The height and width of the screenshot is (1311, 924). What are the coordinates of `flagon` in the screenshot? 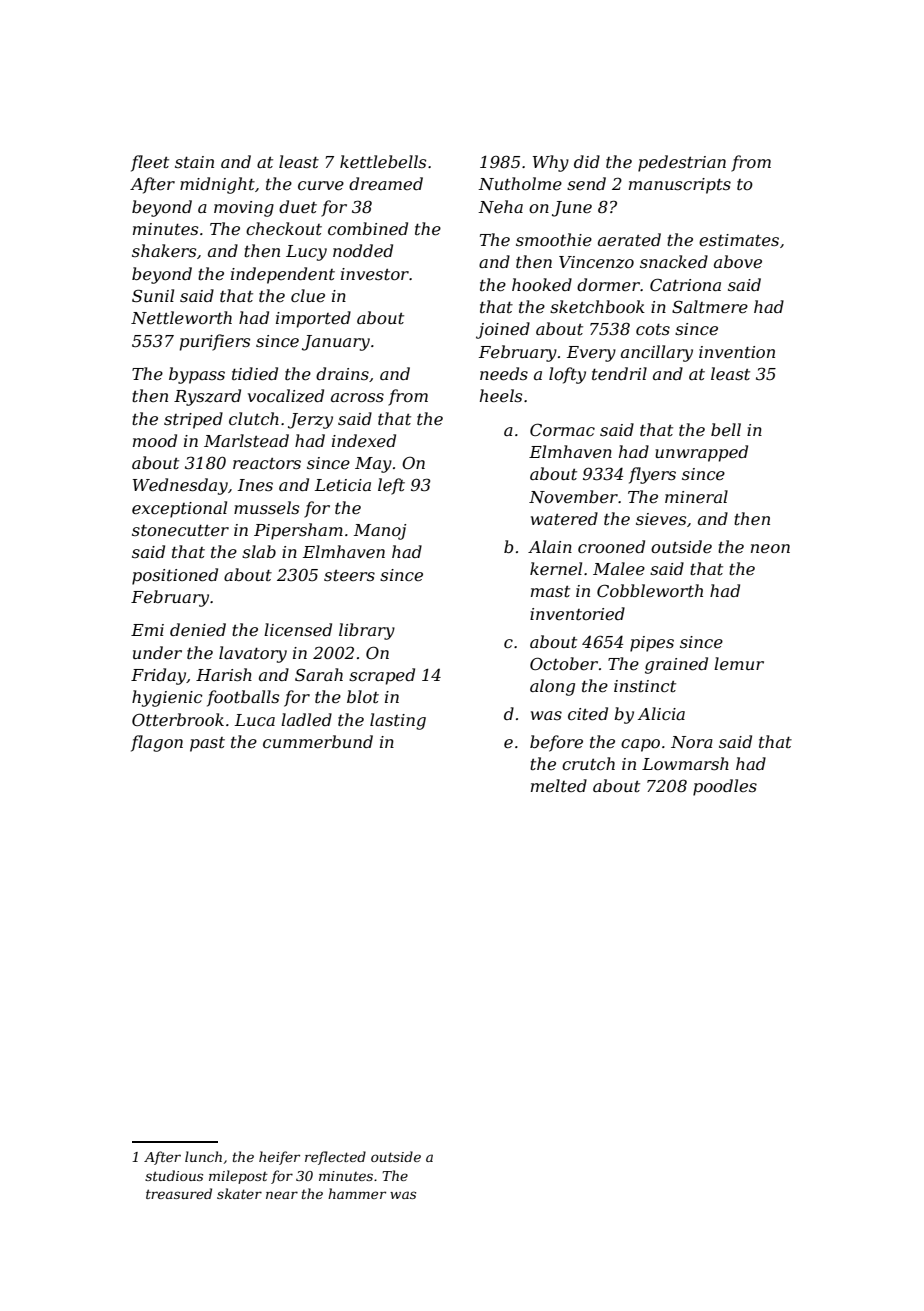 It's located at (157, 743).
